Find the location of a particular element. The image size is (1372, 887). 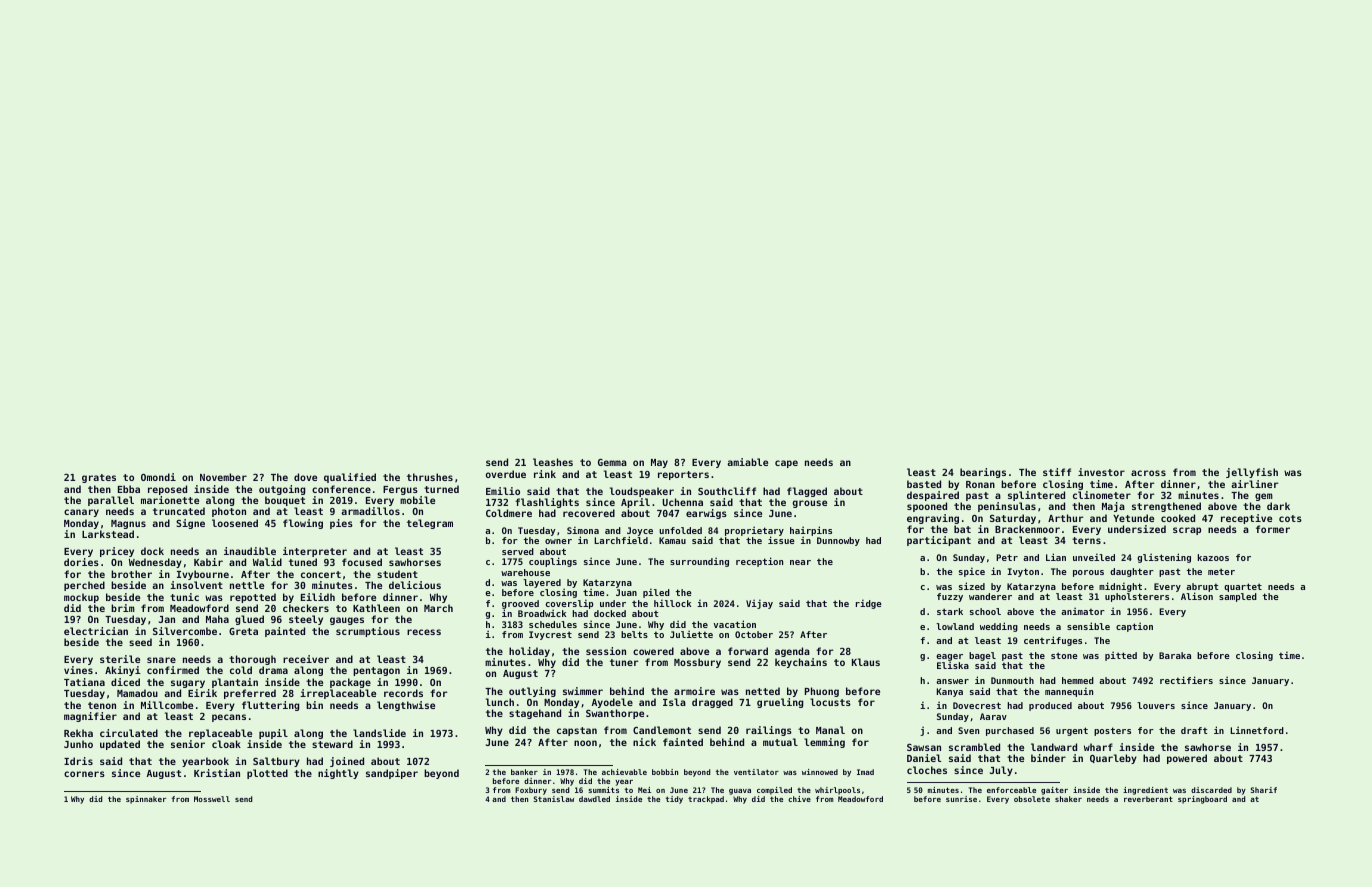

seed is located at coordinates (140, 642).
